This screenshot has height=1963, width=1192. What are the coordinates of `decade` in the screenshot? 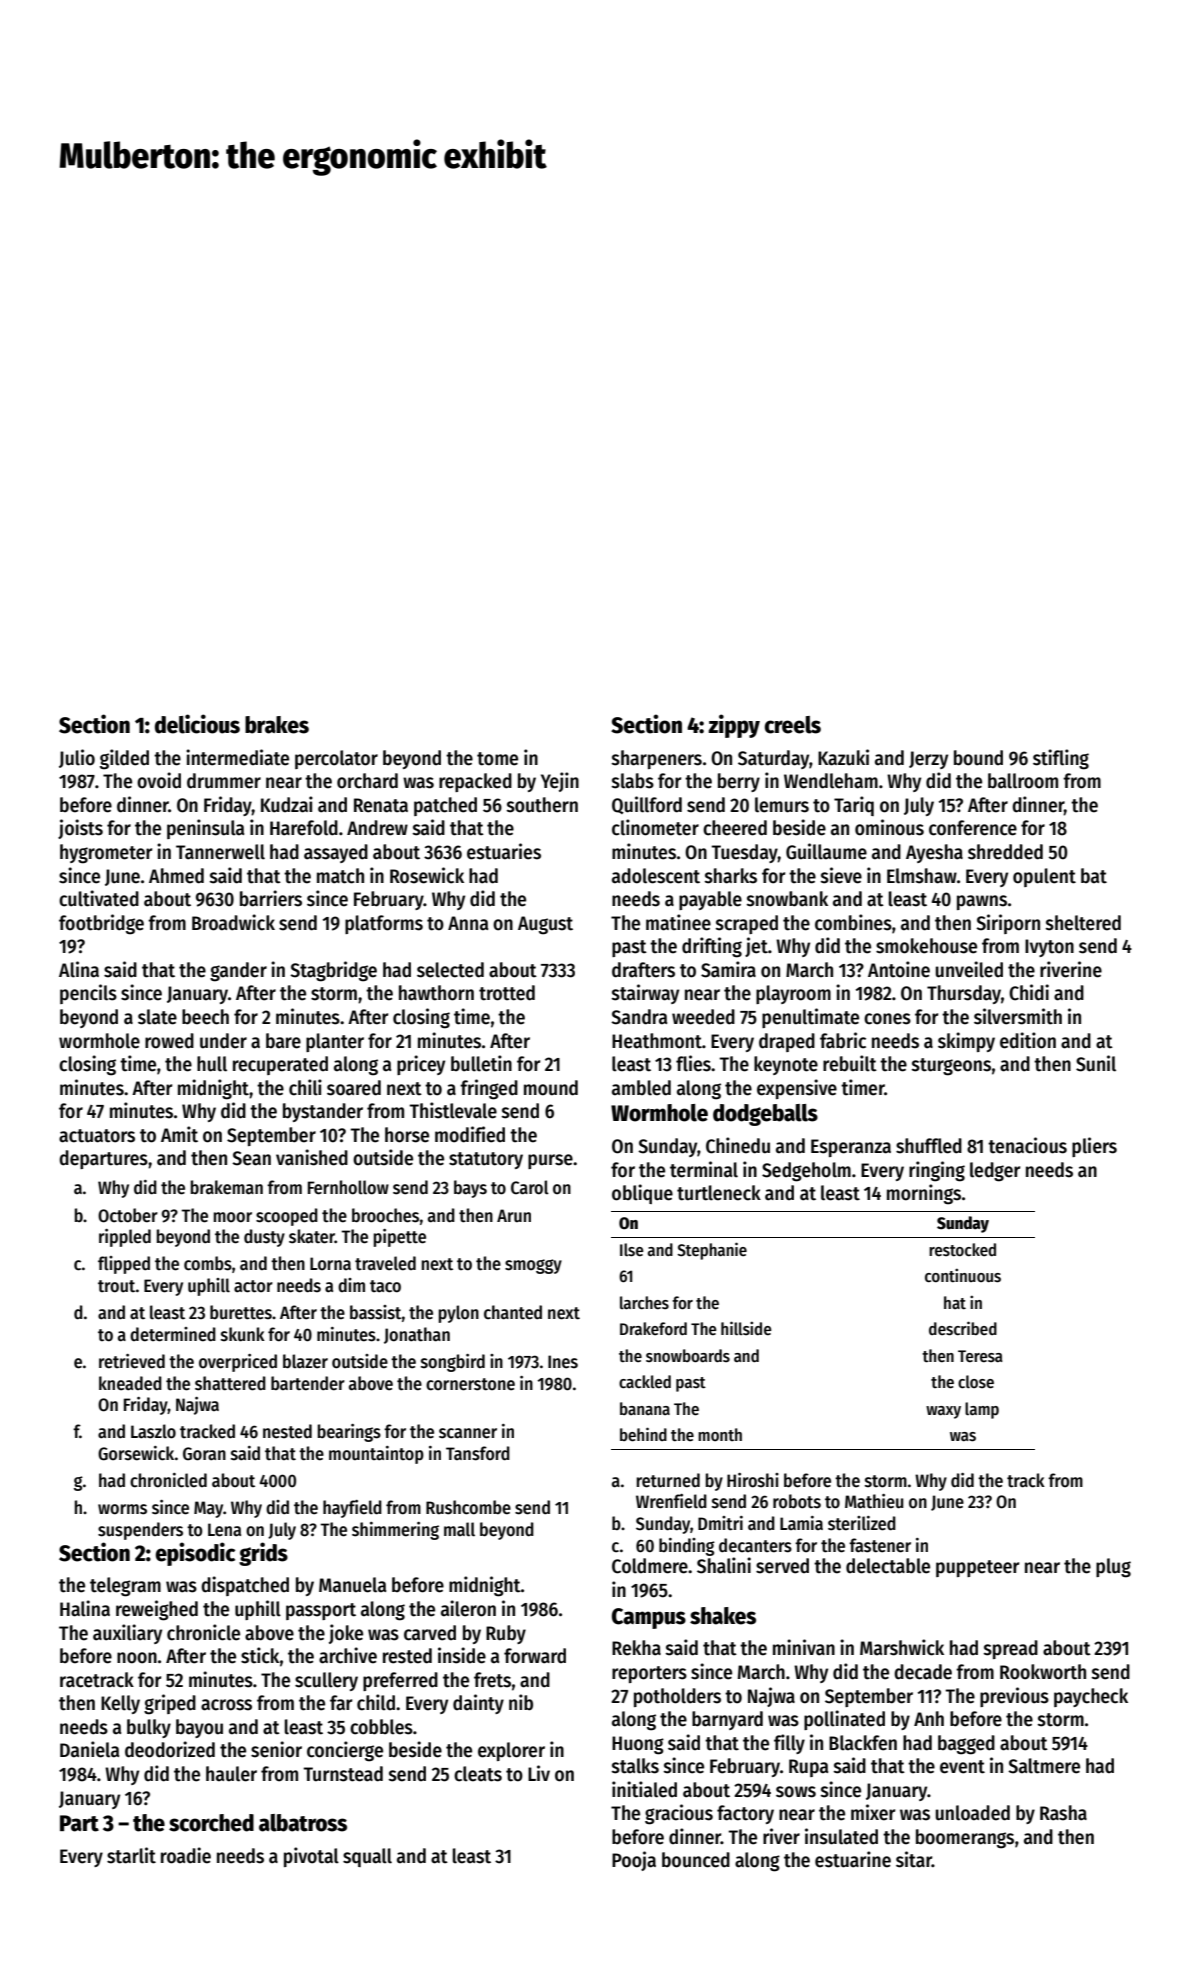 It's located at (923, 1672).
